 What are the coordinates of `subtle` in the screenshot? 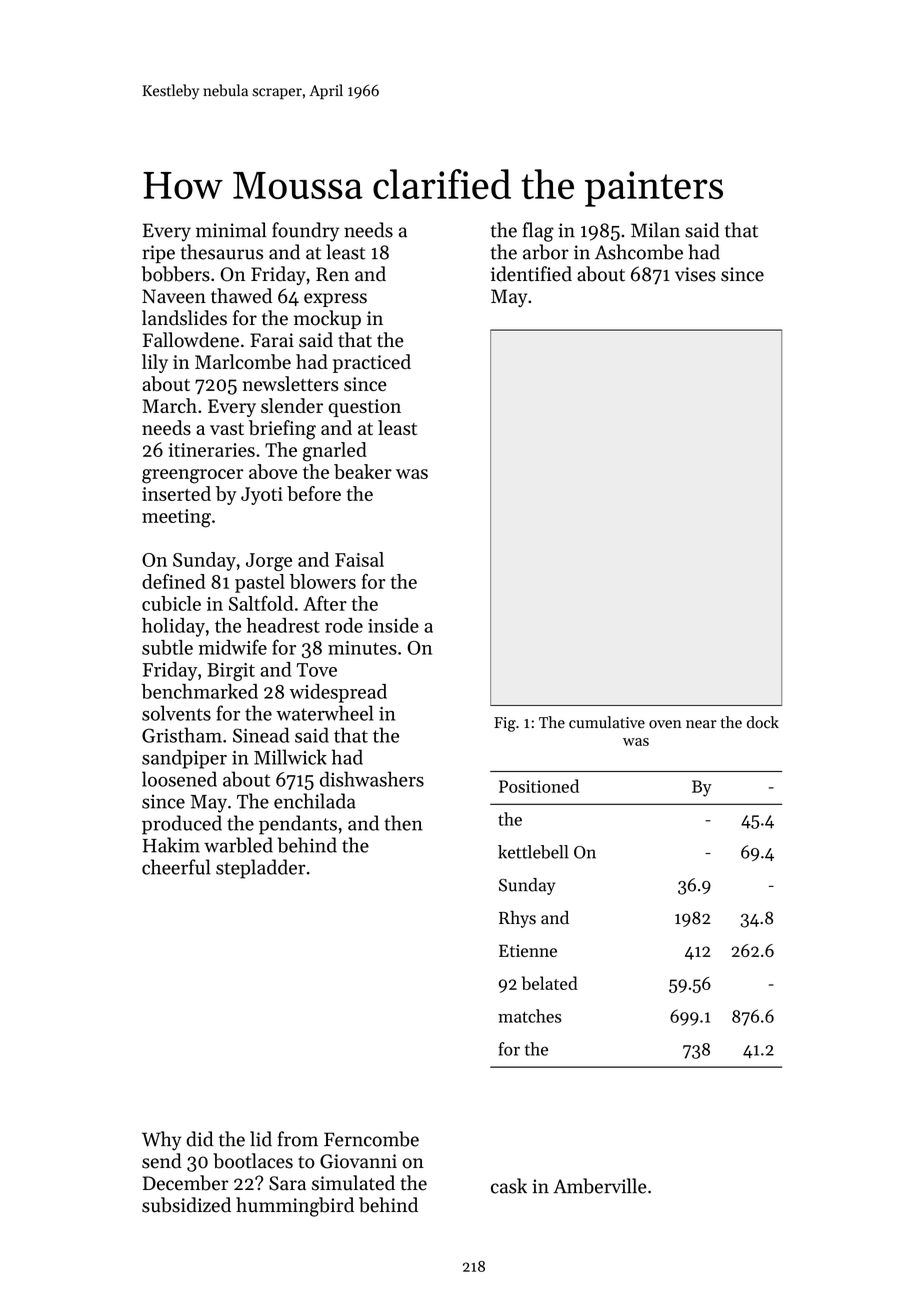 It's located at (167, 647).
